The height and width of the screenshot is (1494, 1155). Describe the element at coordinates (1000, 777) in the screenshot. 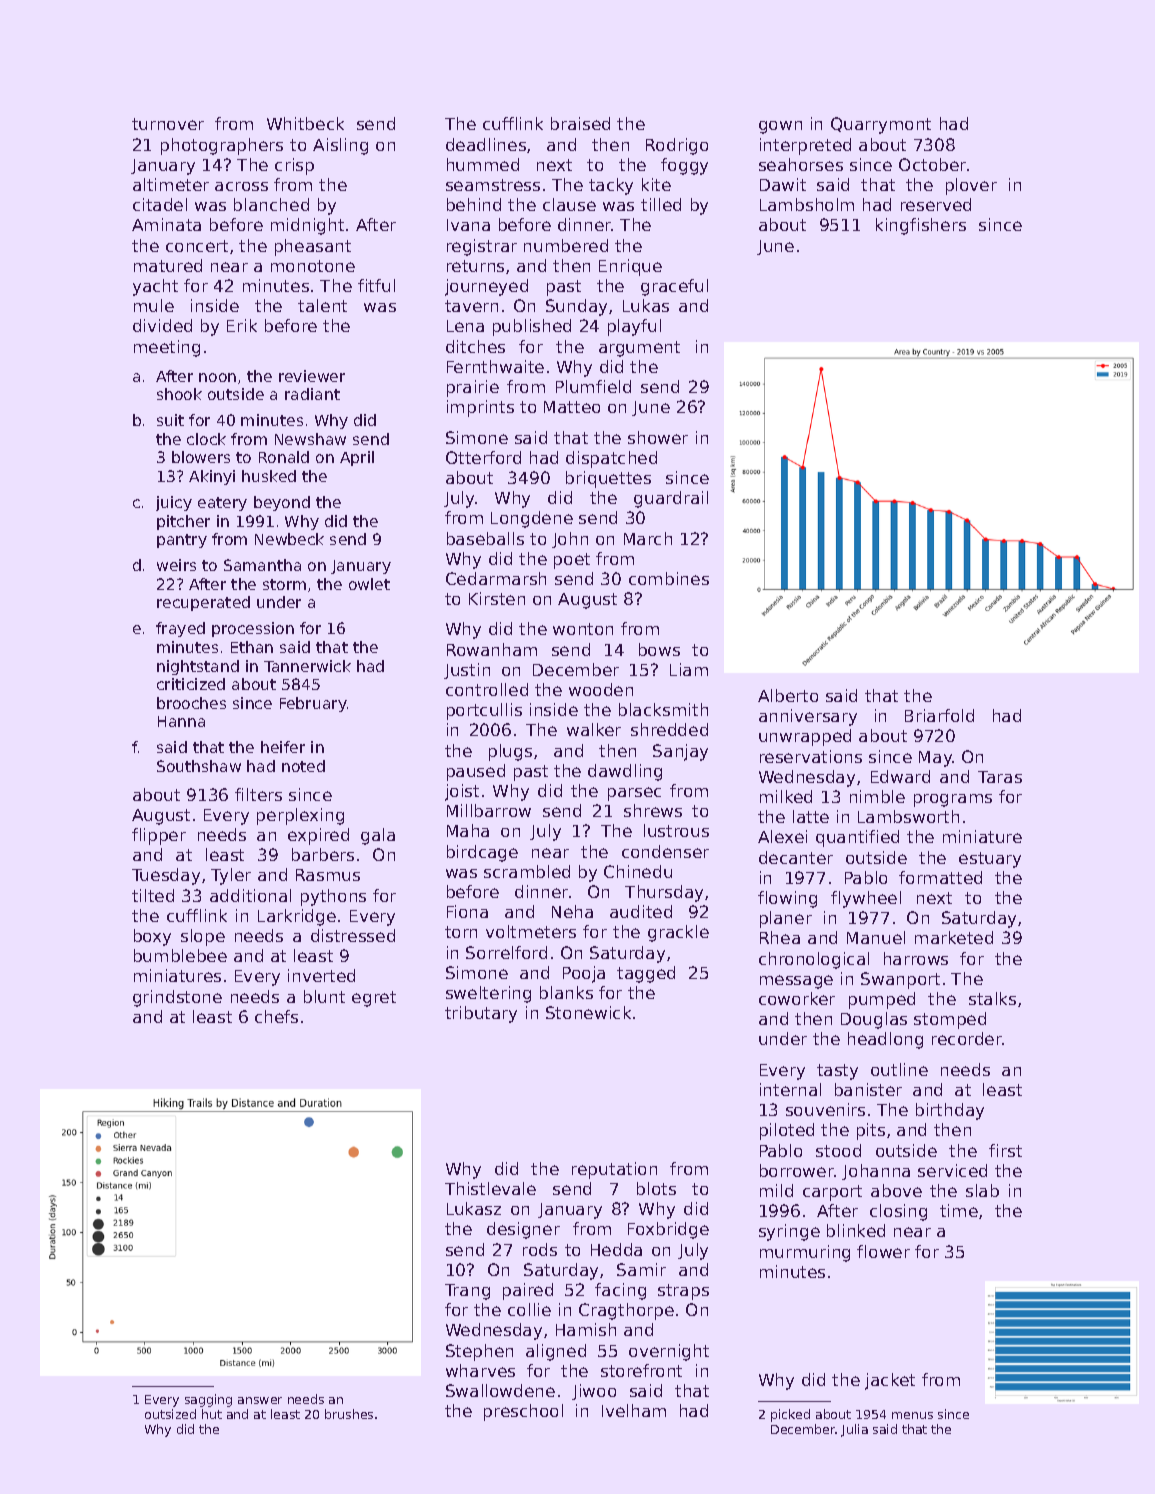

I see `Taras` at that location.
